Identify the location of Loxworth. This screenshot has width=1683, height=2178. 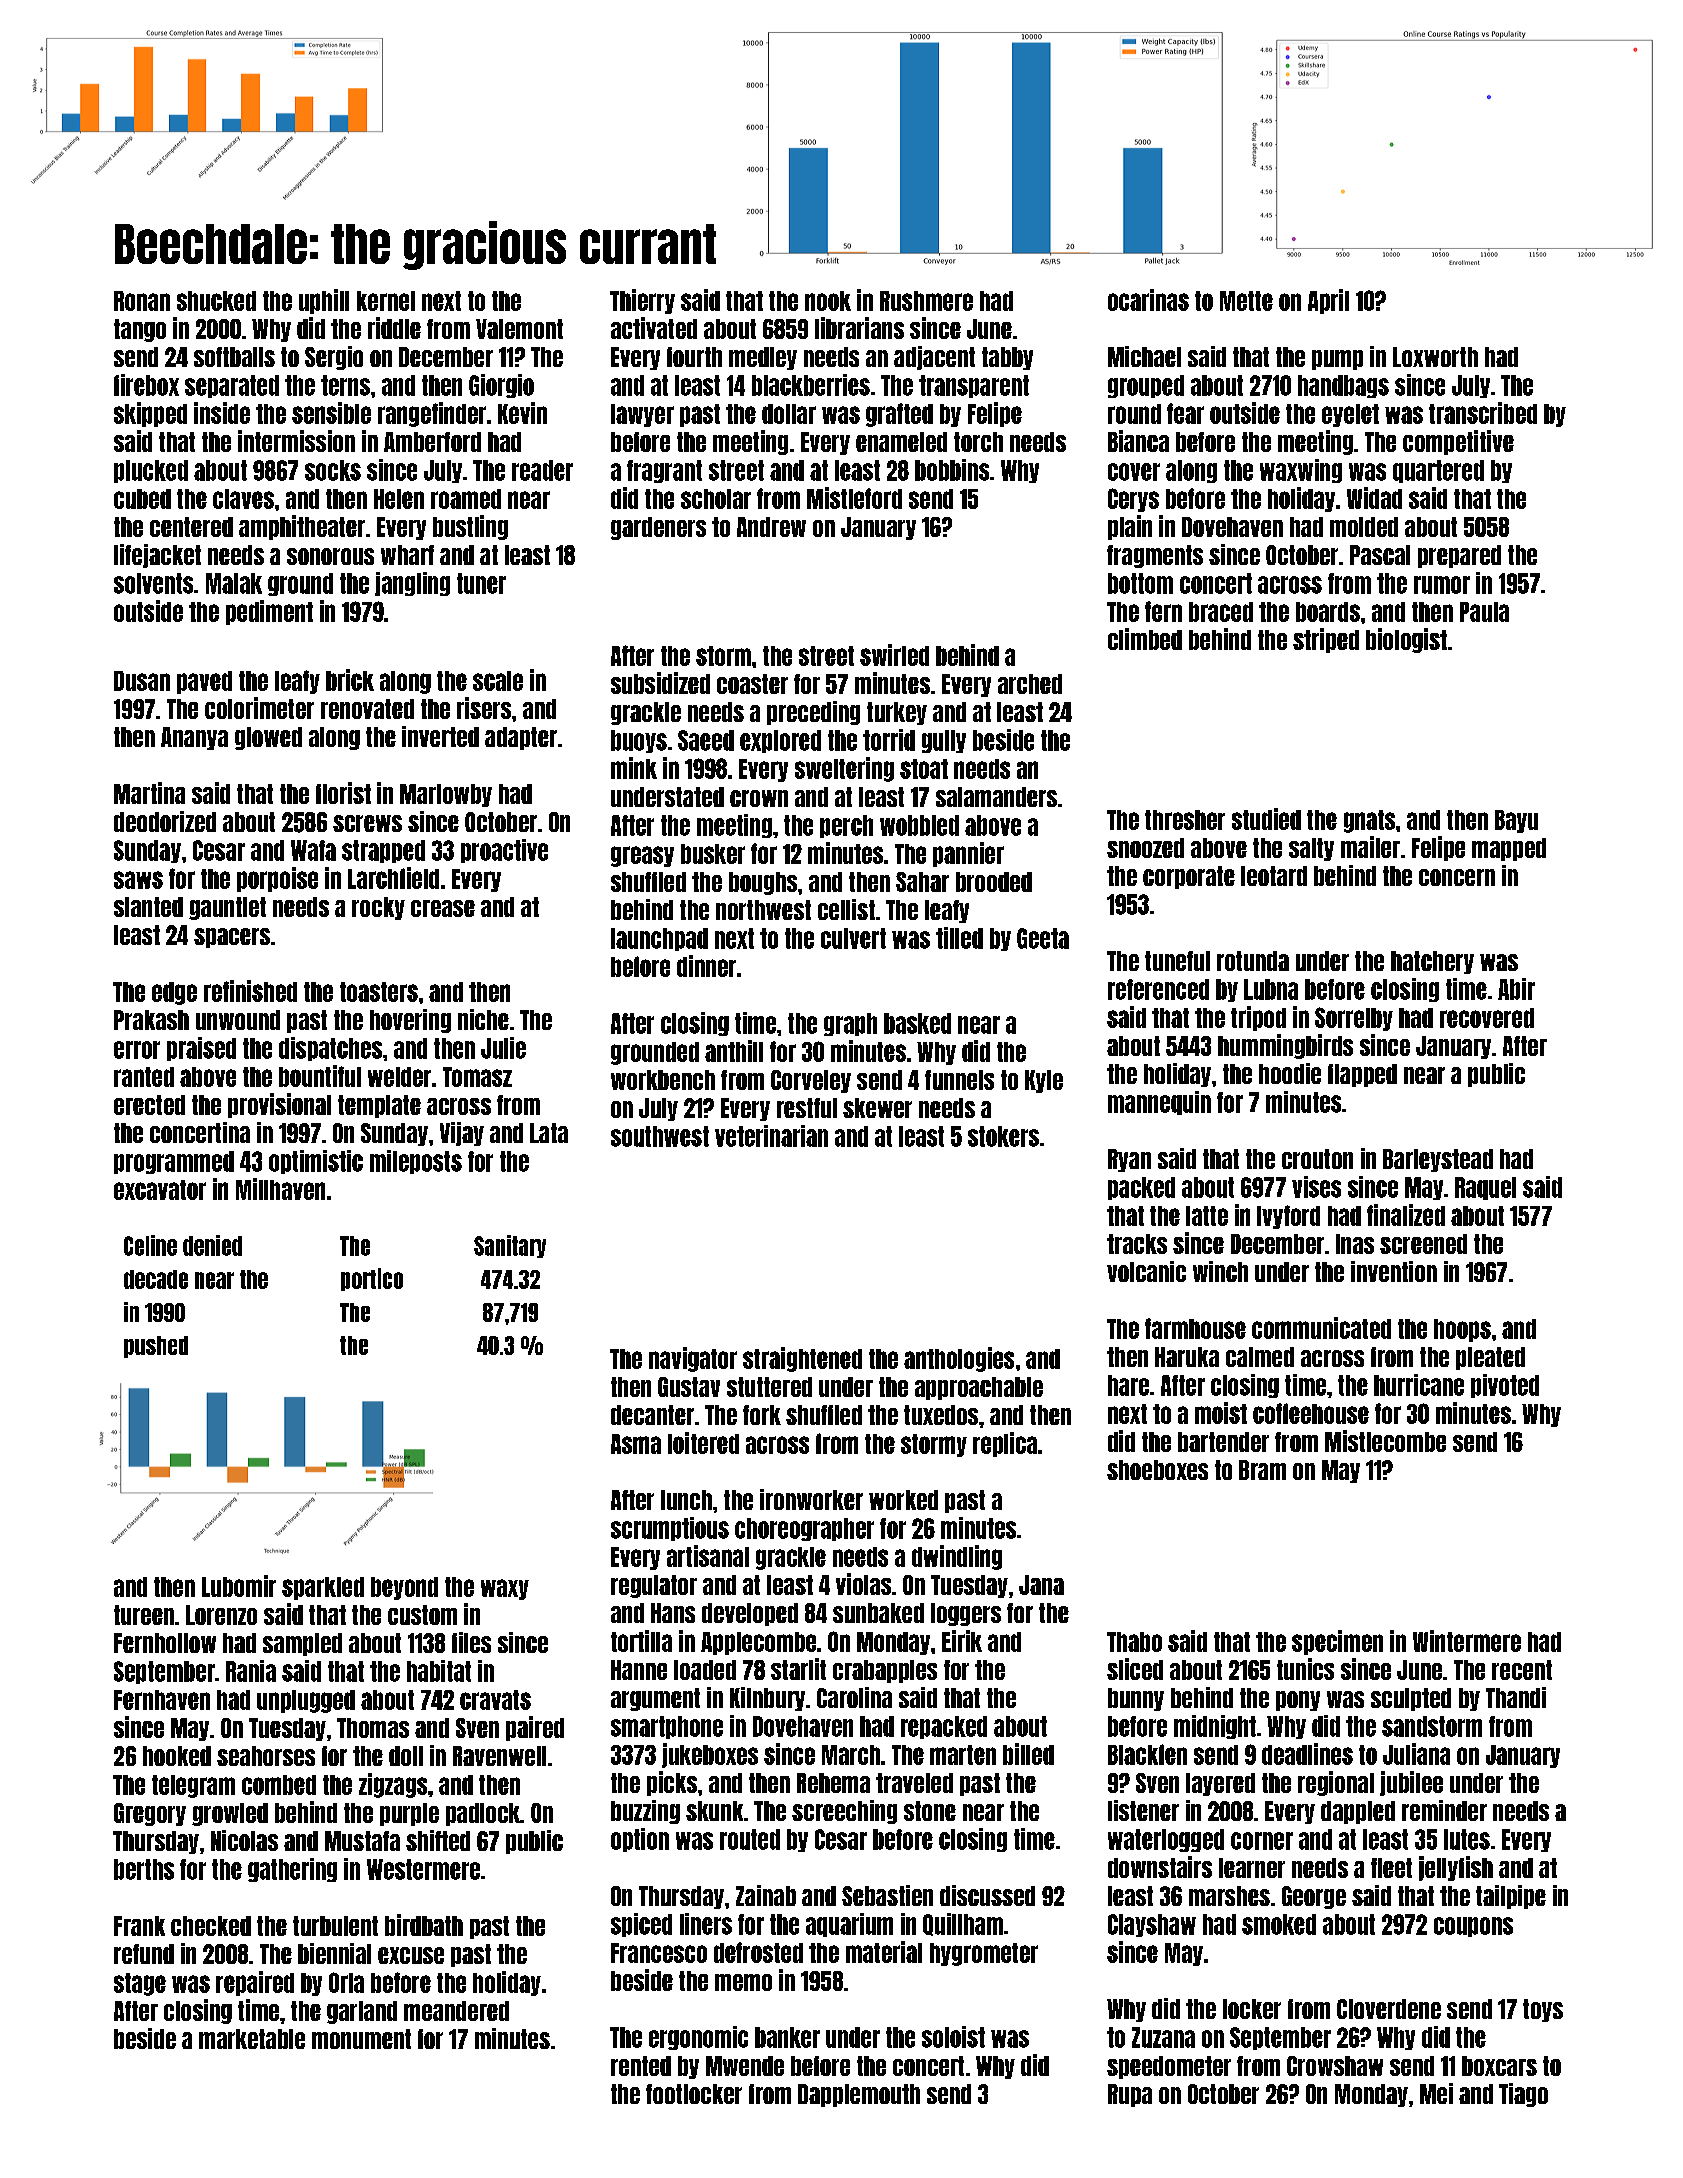
(1435, 357).
